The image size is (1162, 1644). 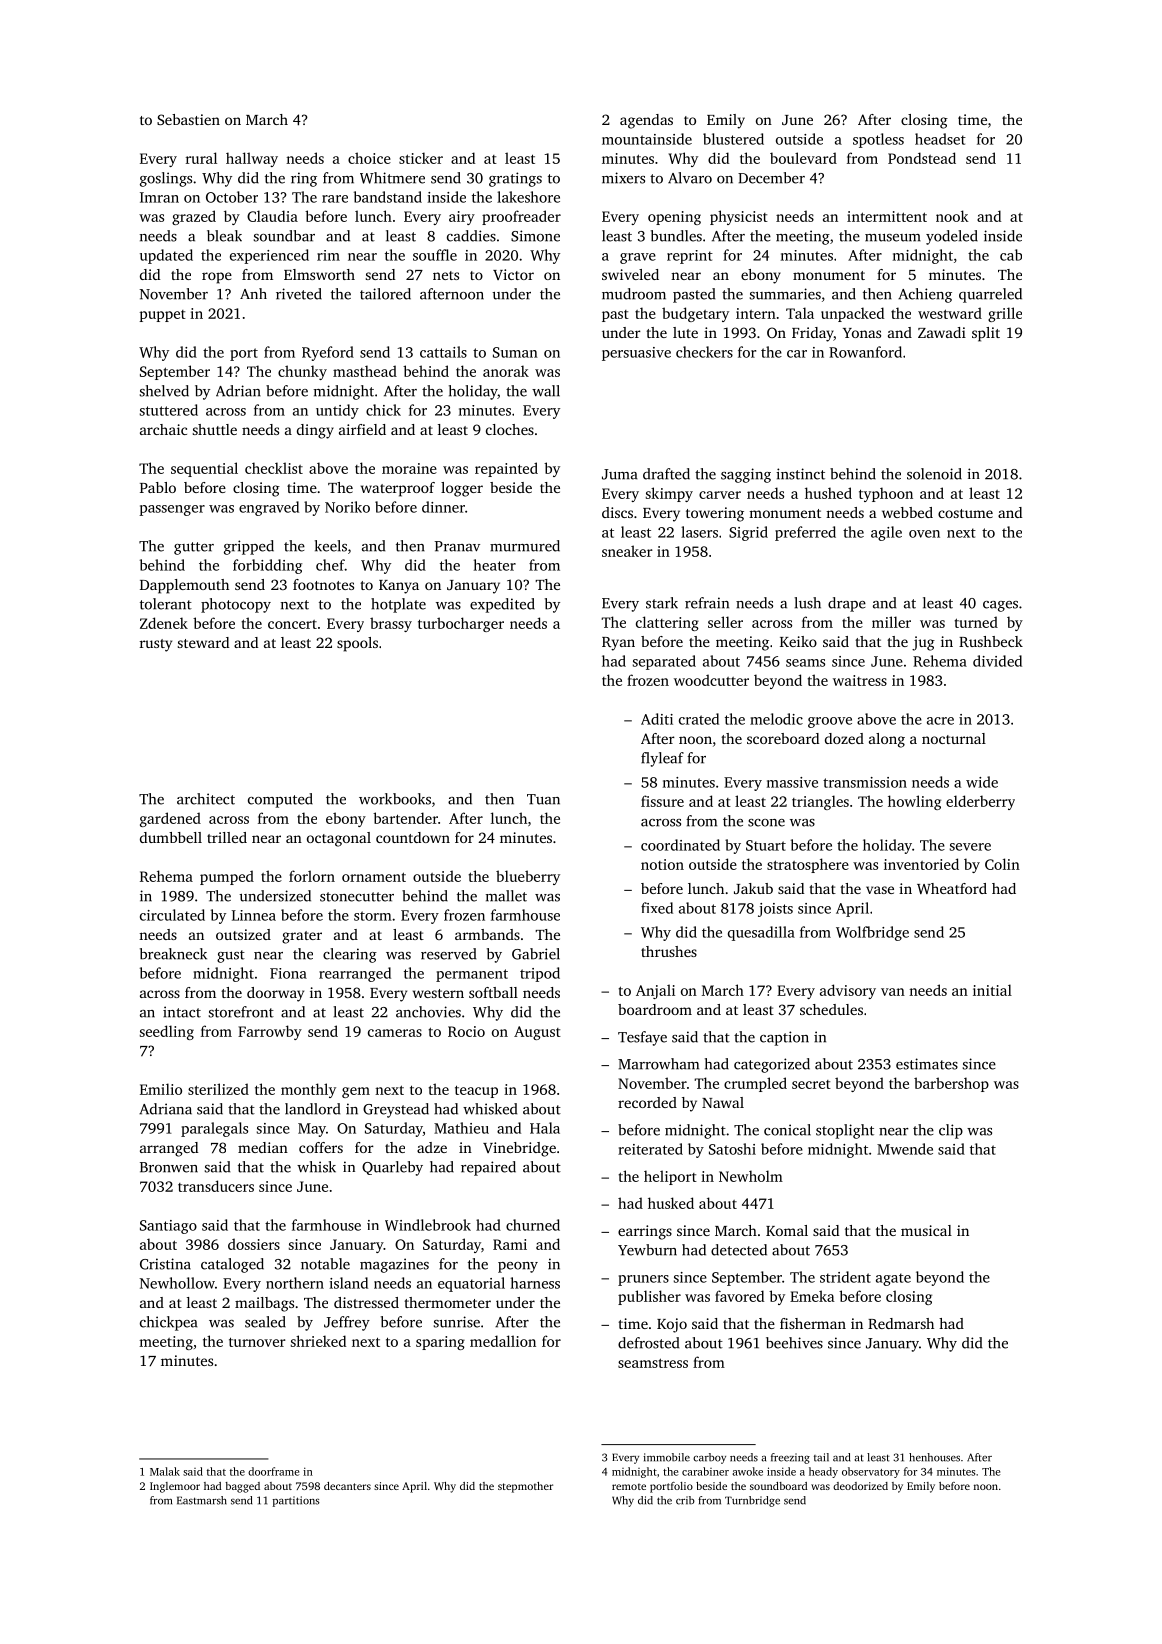 What do you see at coordinates (860, 680) in the screenshot?
I see `waitress` at bounding box center [860, 680].
